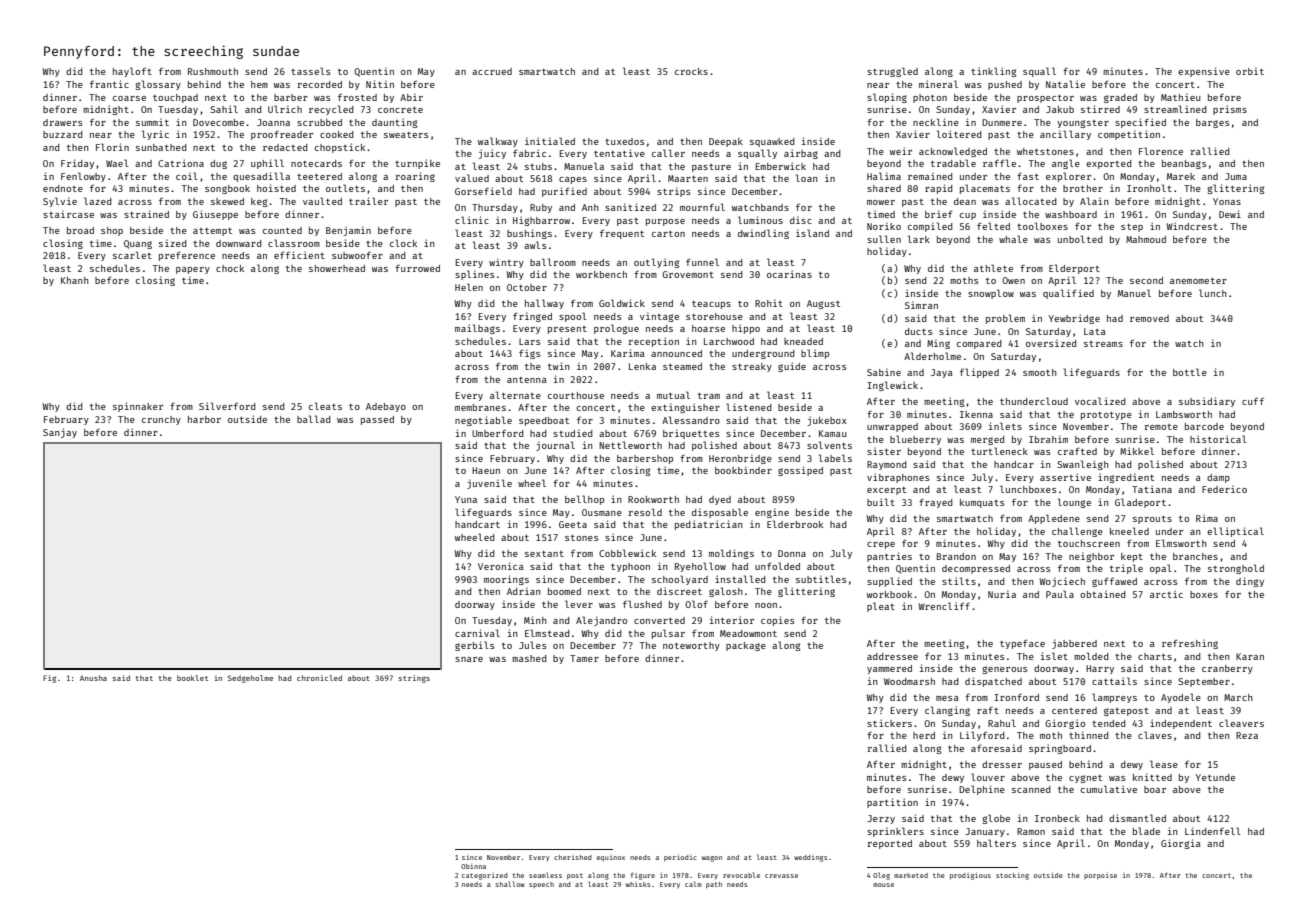 This screenshot has width=1308, height=924. Describe the element at coordinates (146, 214) in the screenshot. I see `strained` at that location.
